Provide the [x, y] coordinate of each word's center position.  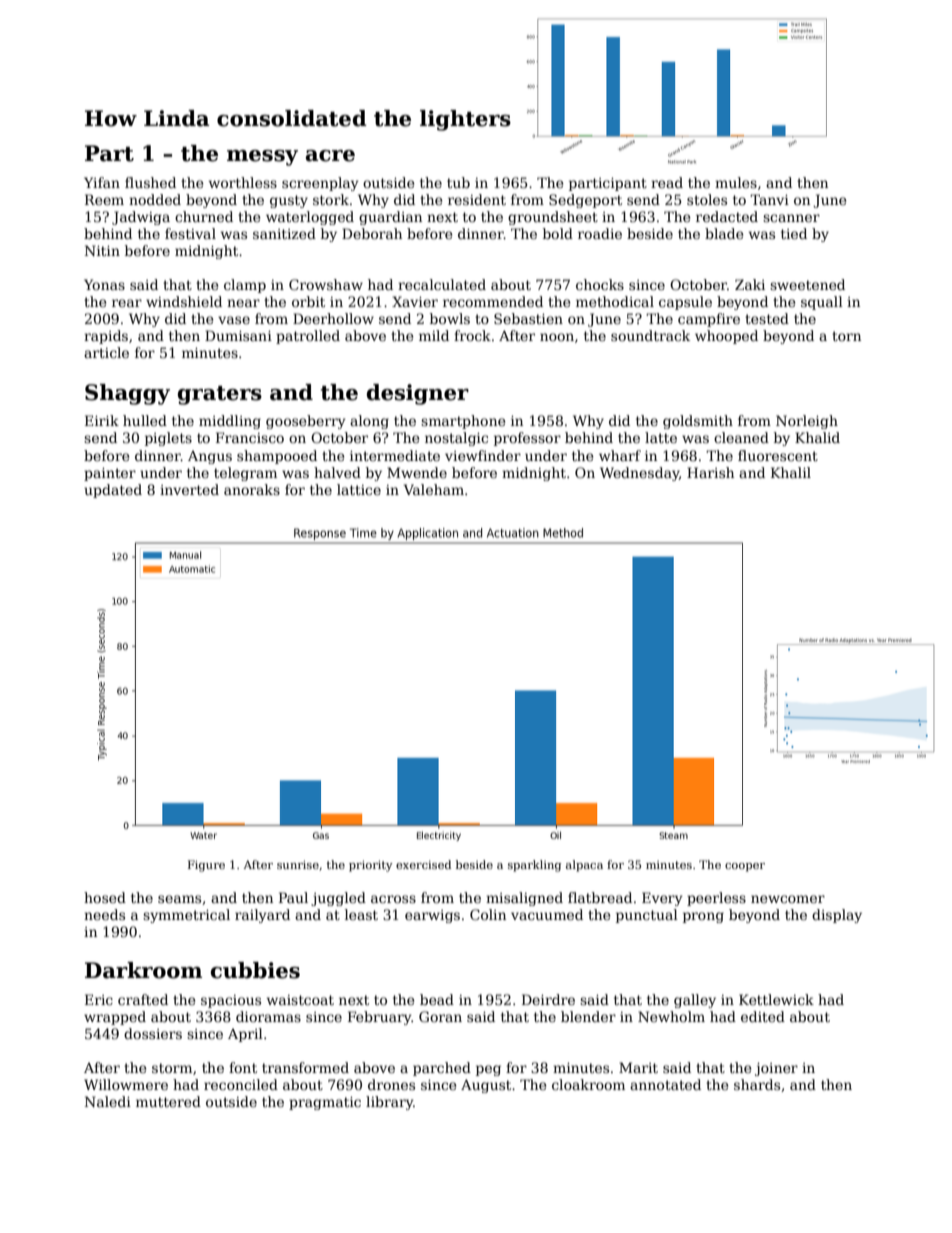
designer [418, 394]
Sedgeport [585, 201]
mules [736, 182]
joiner [776, 1069]
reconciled [241, 1084]
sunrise [298, 864]
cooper [745, 867]
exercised [423, 864]
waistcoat [300, 1000]
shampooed [277, 457]
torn [846, 336]
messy [262, 158]
